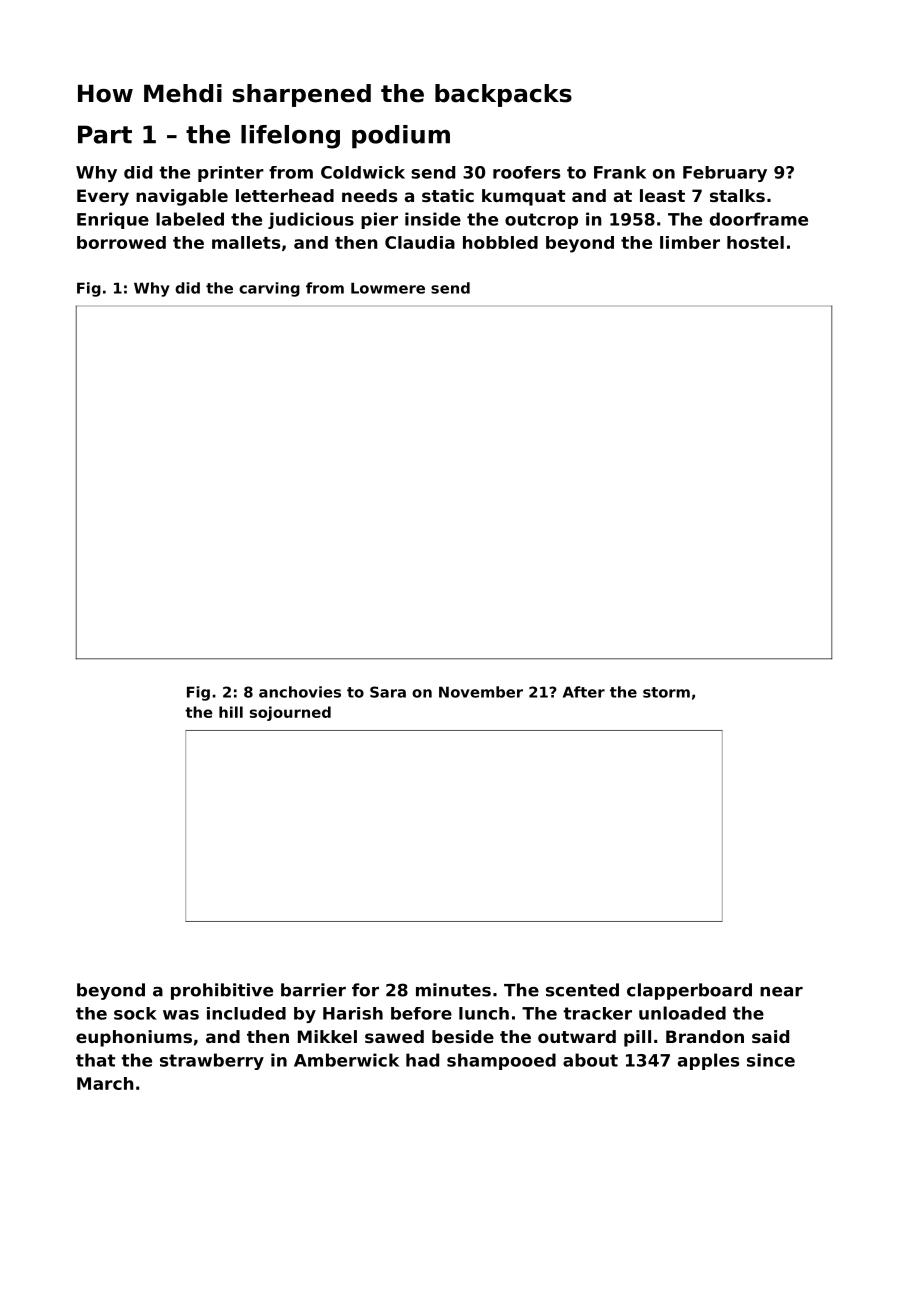  I want to click on storm, so click(666, 692).
